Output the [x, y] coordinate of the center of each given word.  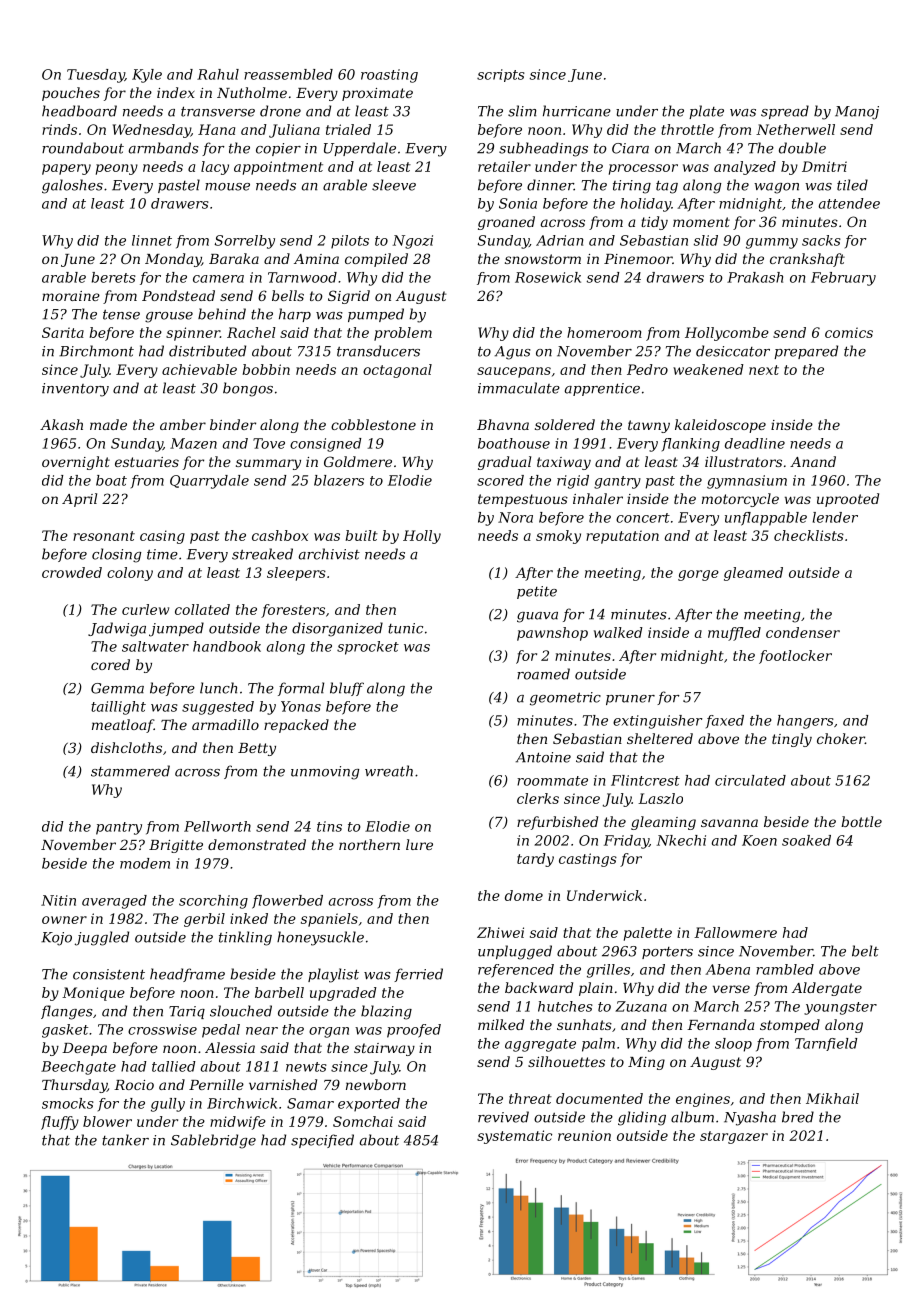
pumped [376, 315]
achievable [199, 369]
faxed [725, 721]
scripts [501, 75]
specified [322, 1141]
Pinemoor [638, 259]
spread [785, 112]
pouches [71, 94]
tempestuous [523, 500]
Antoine [543, 757]
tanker [125, 1140]
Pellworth [217, 826]
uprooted [848, 500]
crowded [72, 572]
